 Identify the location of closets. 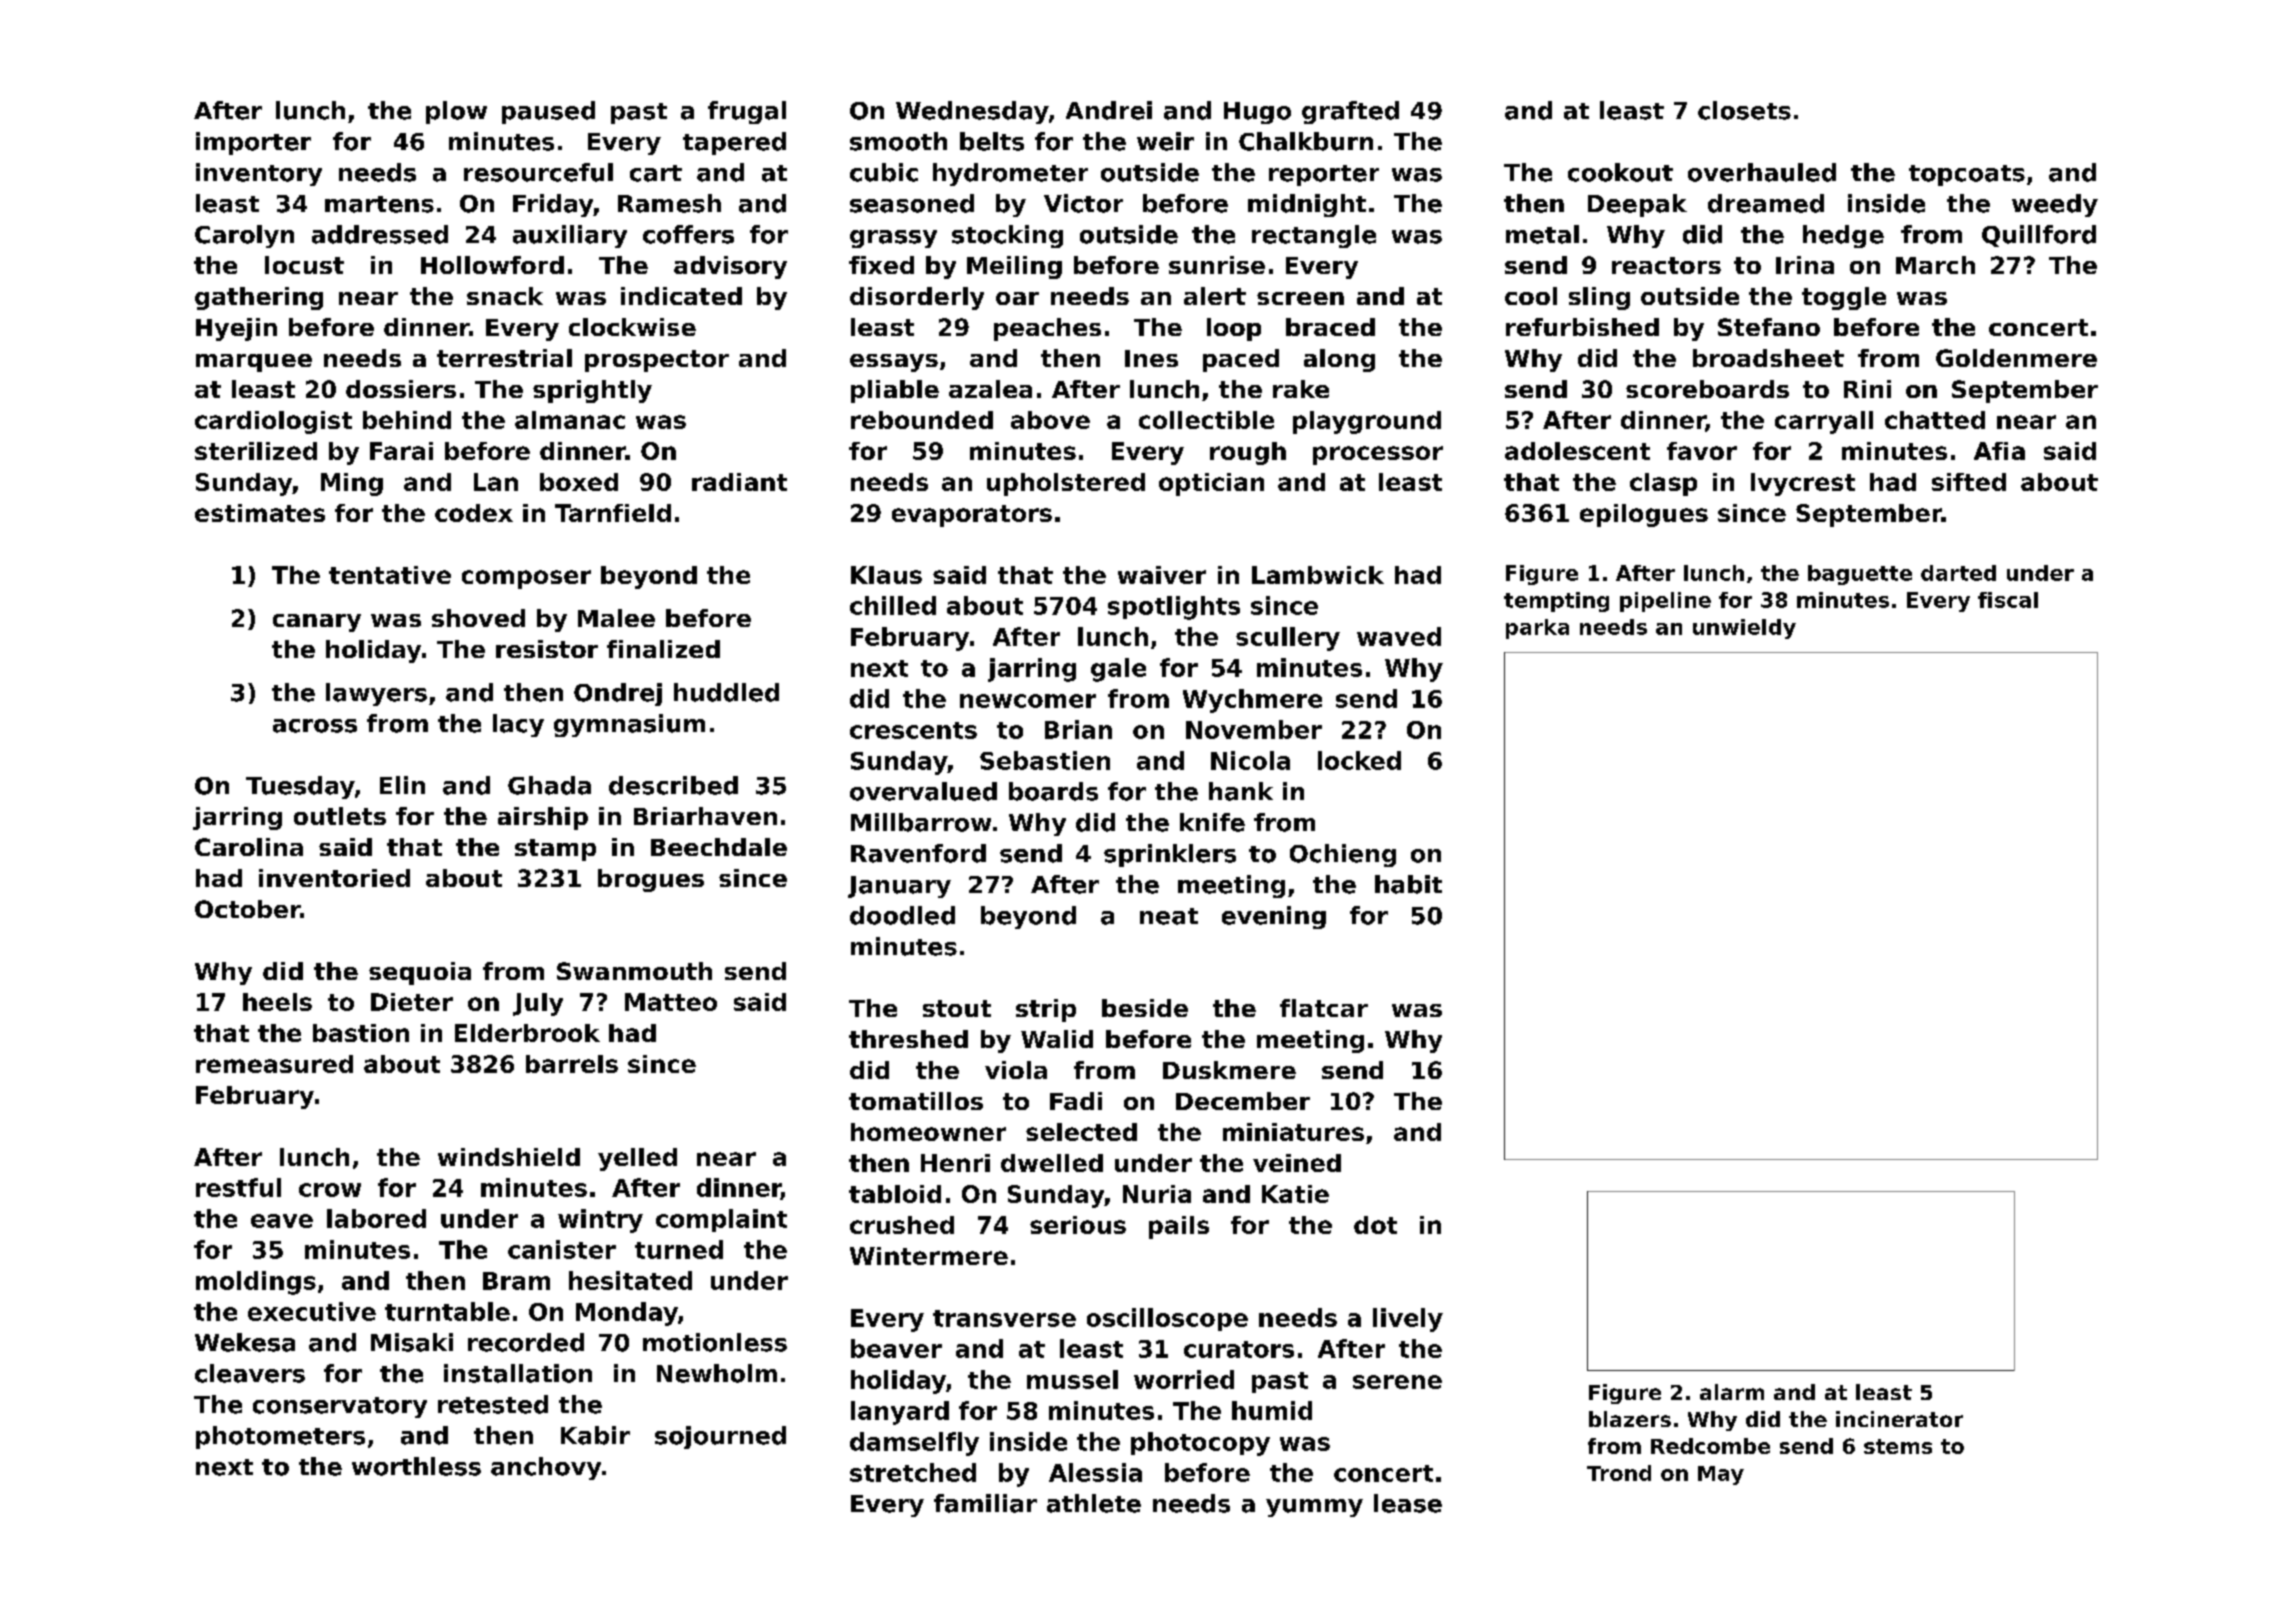
(1744, 110).
